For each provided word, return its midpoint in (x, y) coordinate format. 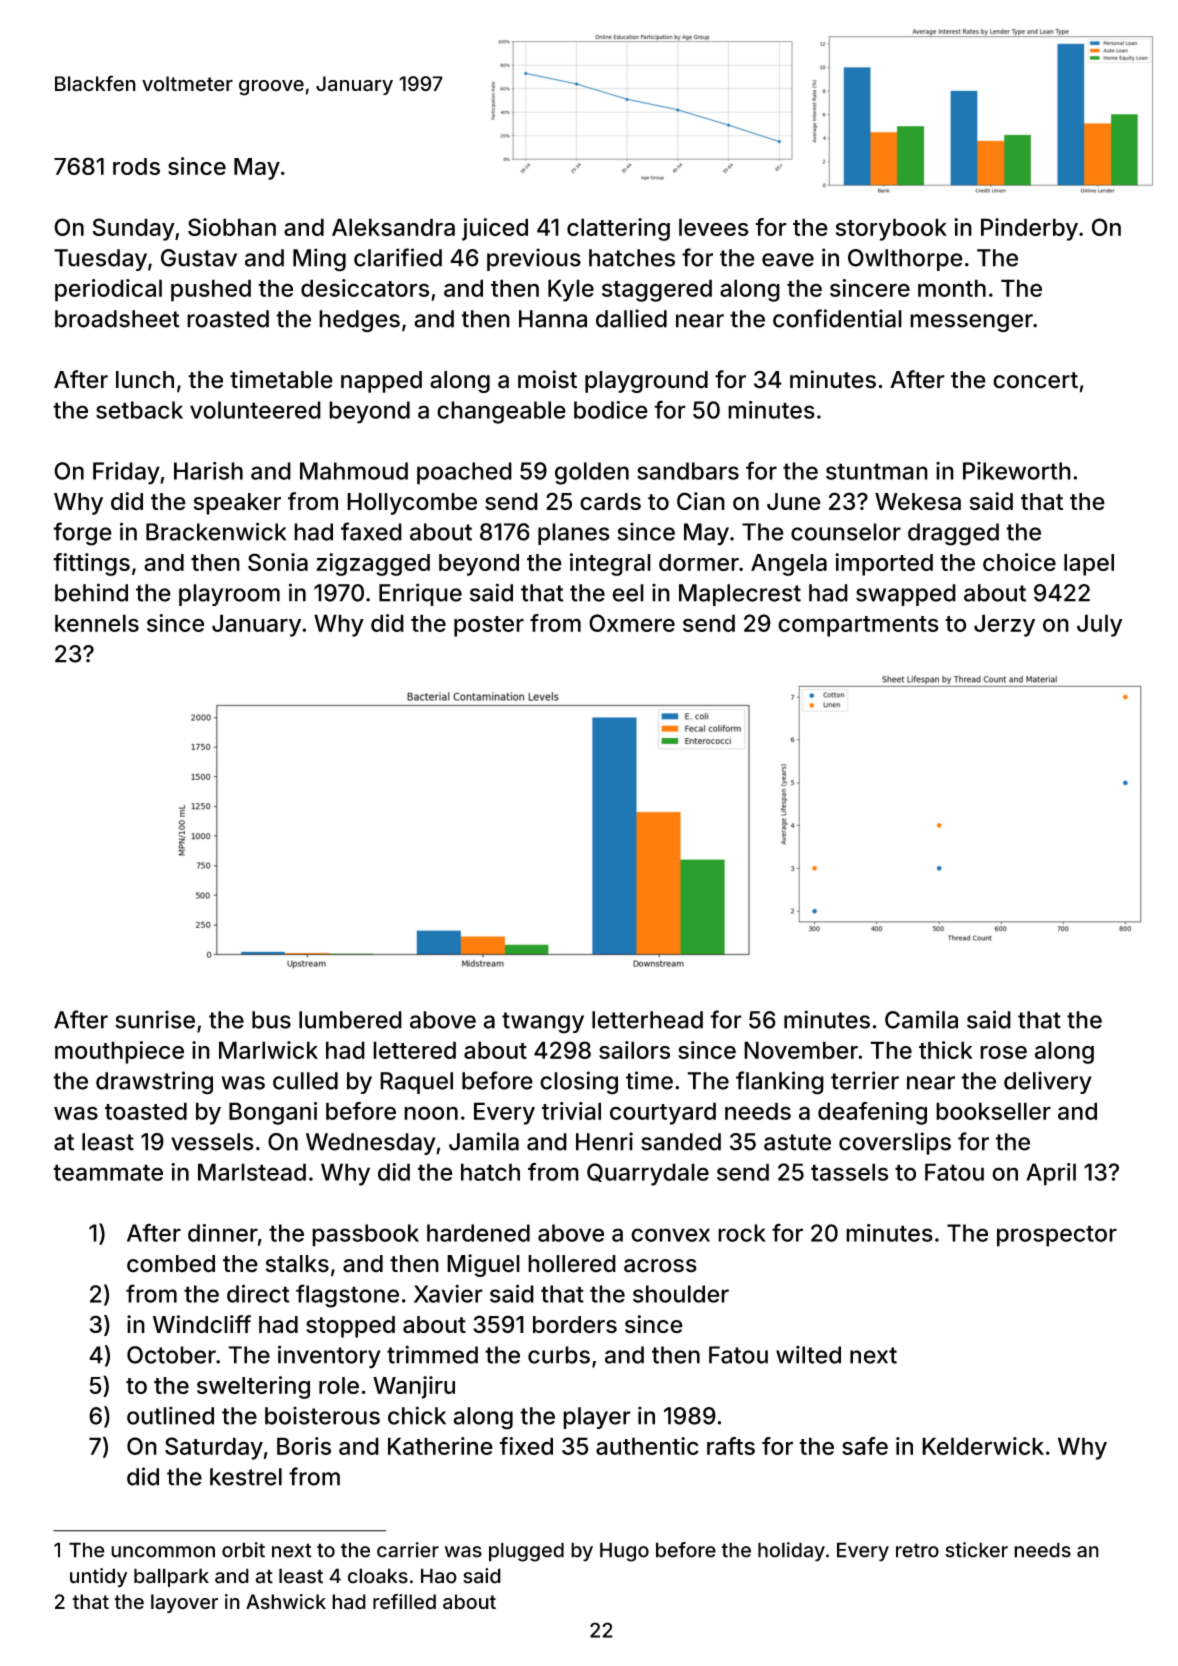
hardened (478, 1233)
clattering (618, 229)
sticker (976, 1550)
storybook (891, 229)
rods (136, 166)
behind (91, 592)
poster (489, 626)
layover (184, 1603)
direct (258, 1293)
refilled (404, 1602)
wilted (808, 1355)
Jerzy (1004, 625)
